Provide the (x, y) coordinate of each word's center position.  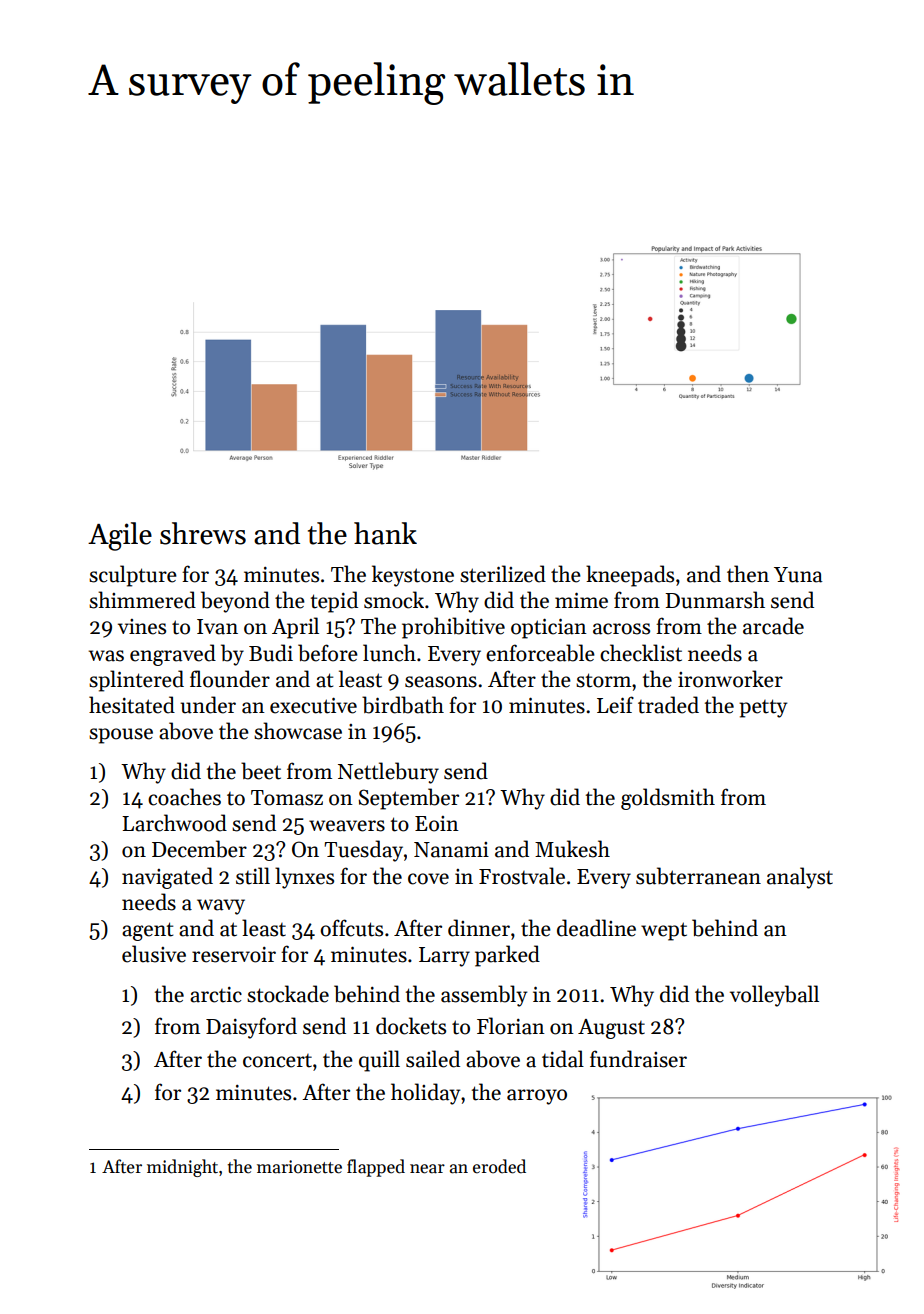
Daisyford (251, 1028)
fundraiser (638, 1059)
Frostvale (522, 876)
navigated (167, 878)
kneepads (630, 576)
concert (277, 1061)
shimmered (142, 600)
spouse (121, 736)
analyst (800, 878)
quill (379, 1061)
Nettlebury (388, 773)
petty (763, 708)
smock (394, 600)
